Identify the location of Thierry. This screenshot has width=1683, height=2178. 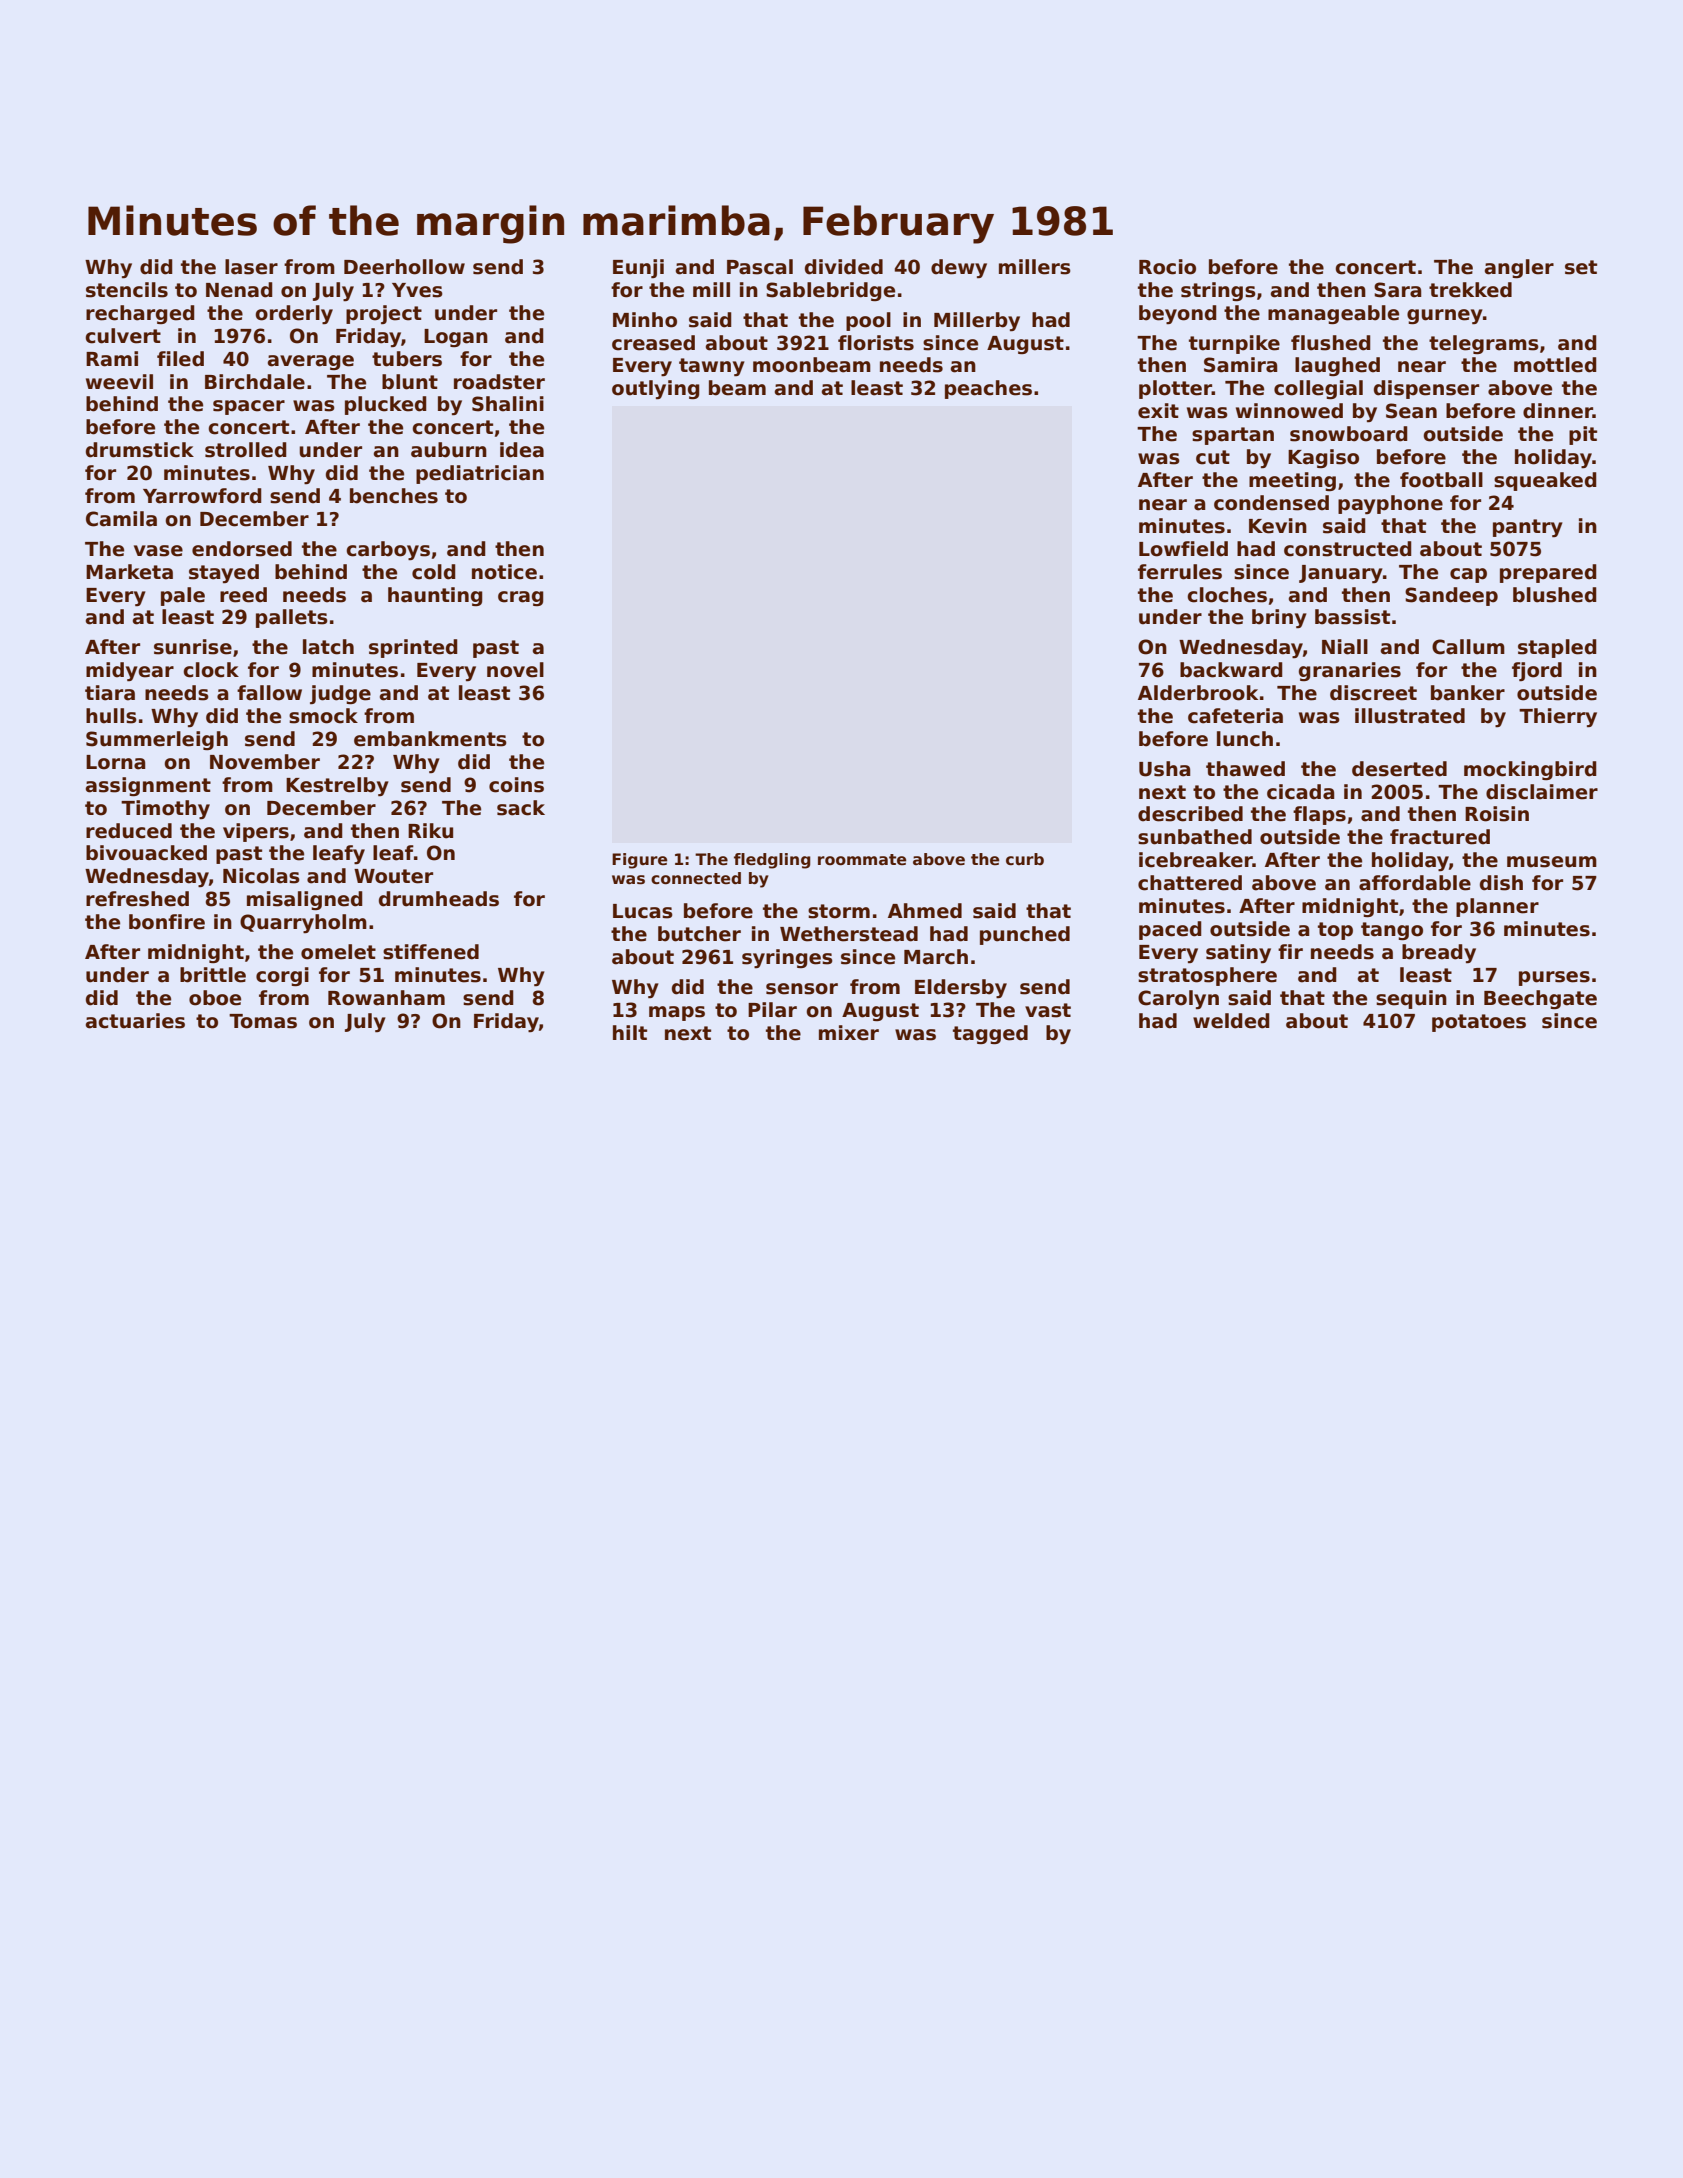
(1558, 717).
